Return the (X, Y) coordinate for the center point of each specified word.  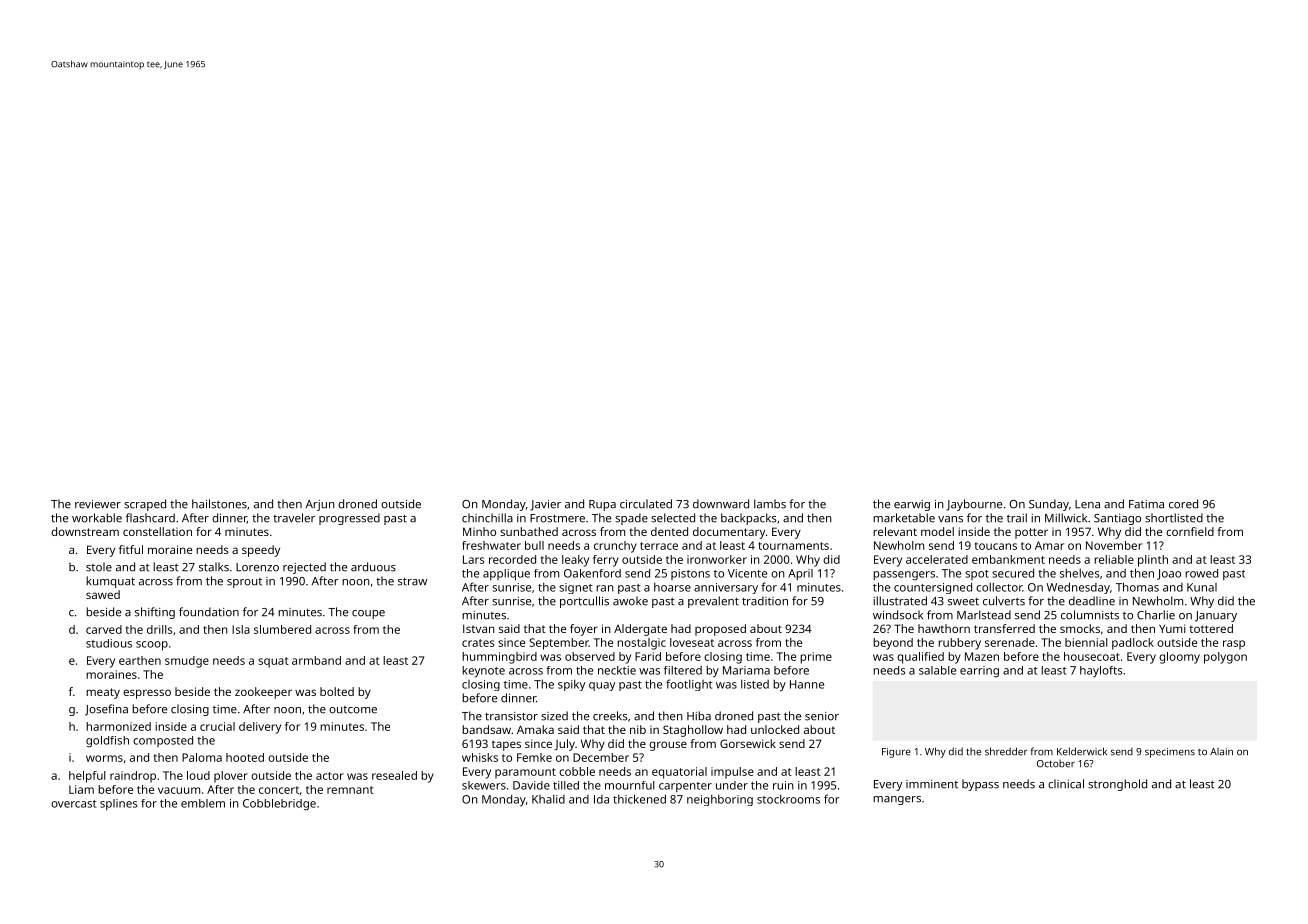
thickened (639, 799)
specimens (1170, 753)
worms (104, 758)
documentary (729, 533)
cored (1183, 504)
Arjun (320, 505)
